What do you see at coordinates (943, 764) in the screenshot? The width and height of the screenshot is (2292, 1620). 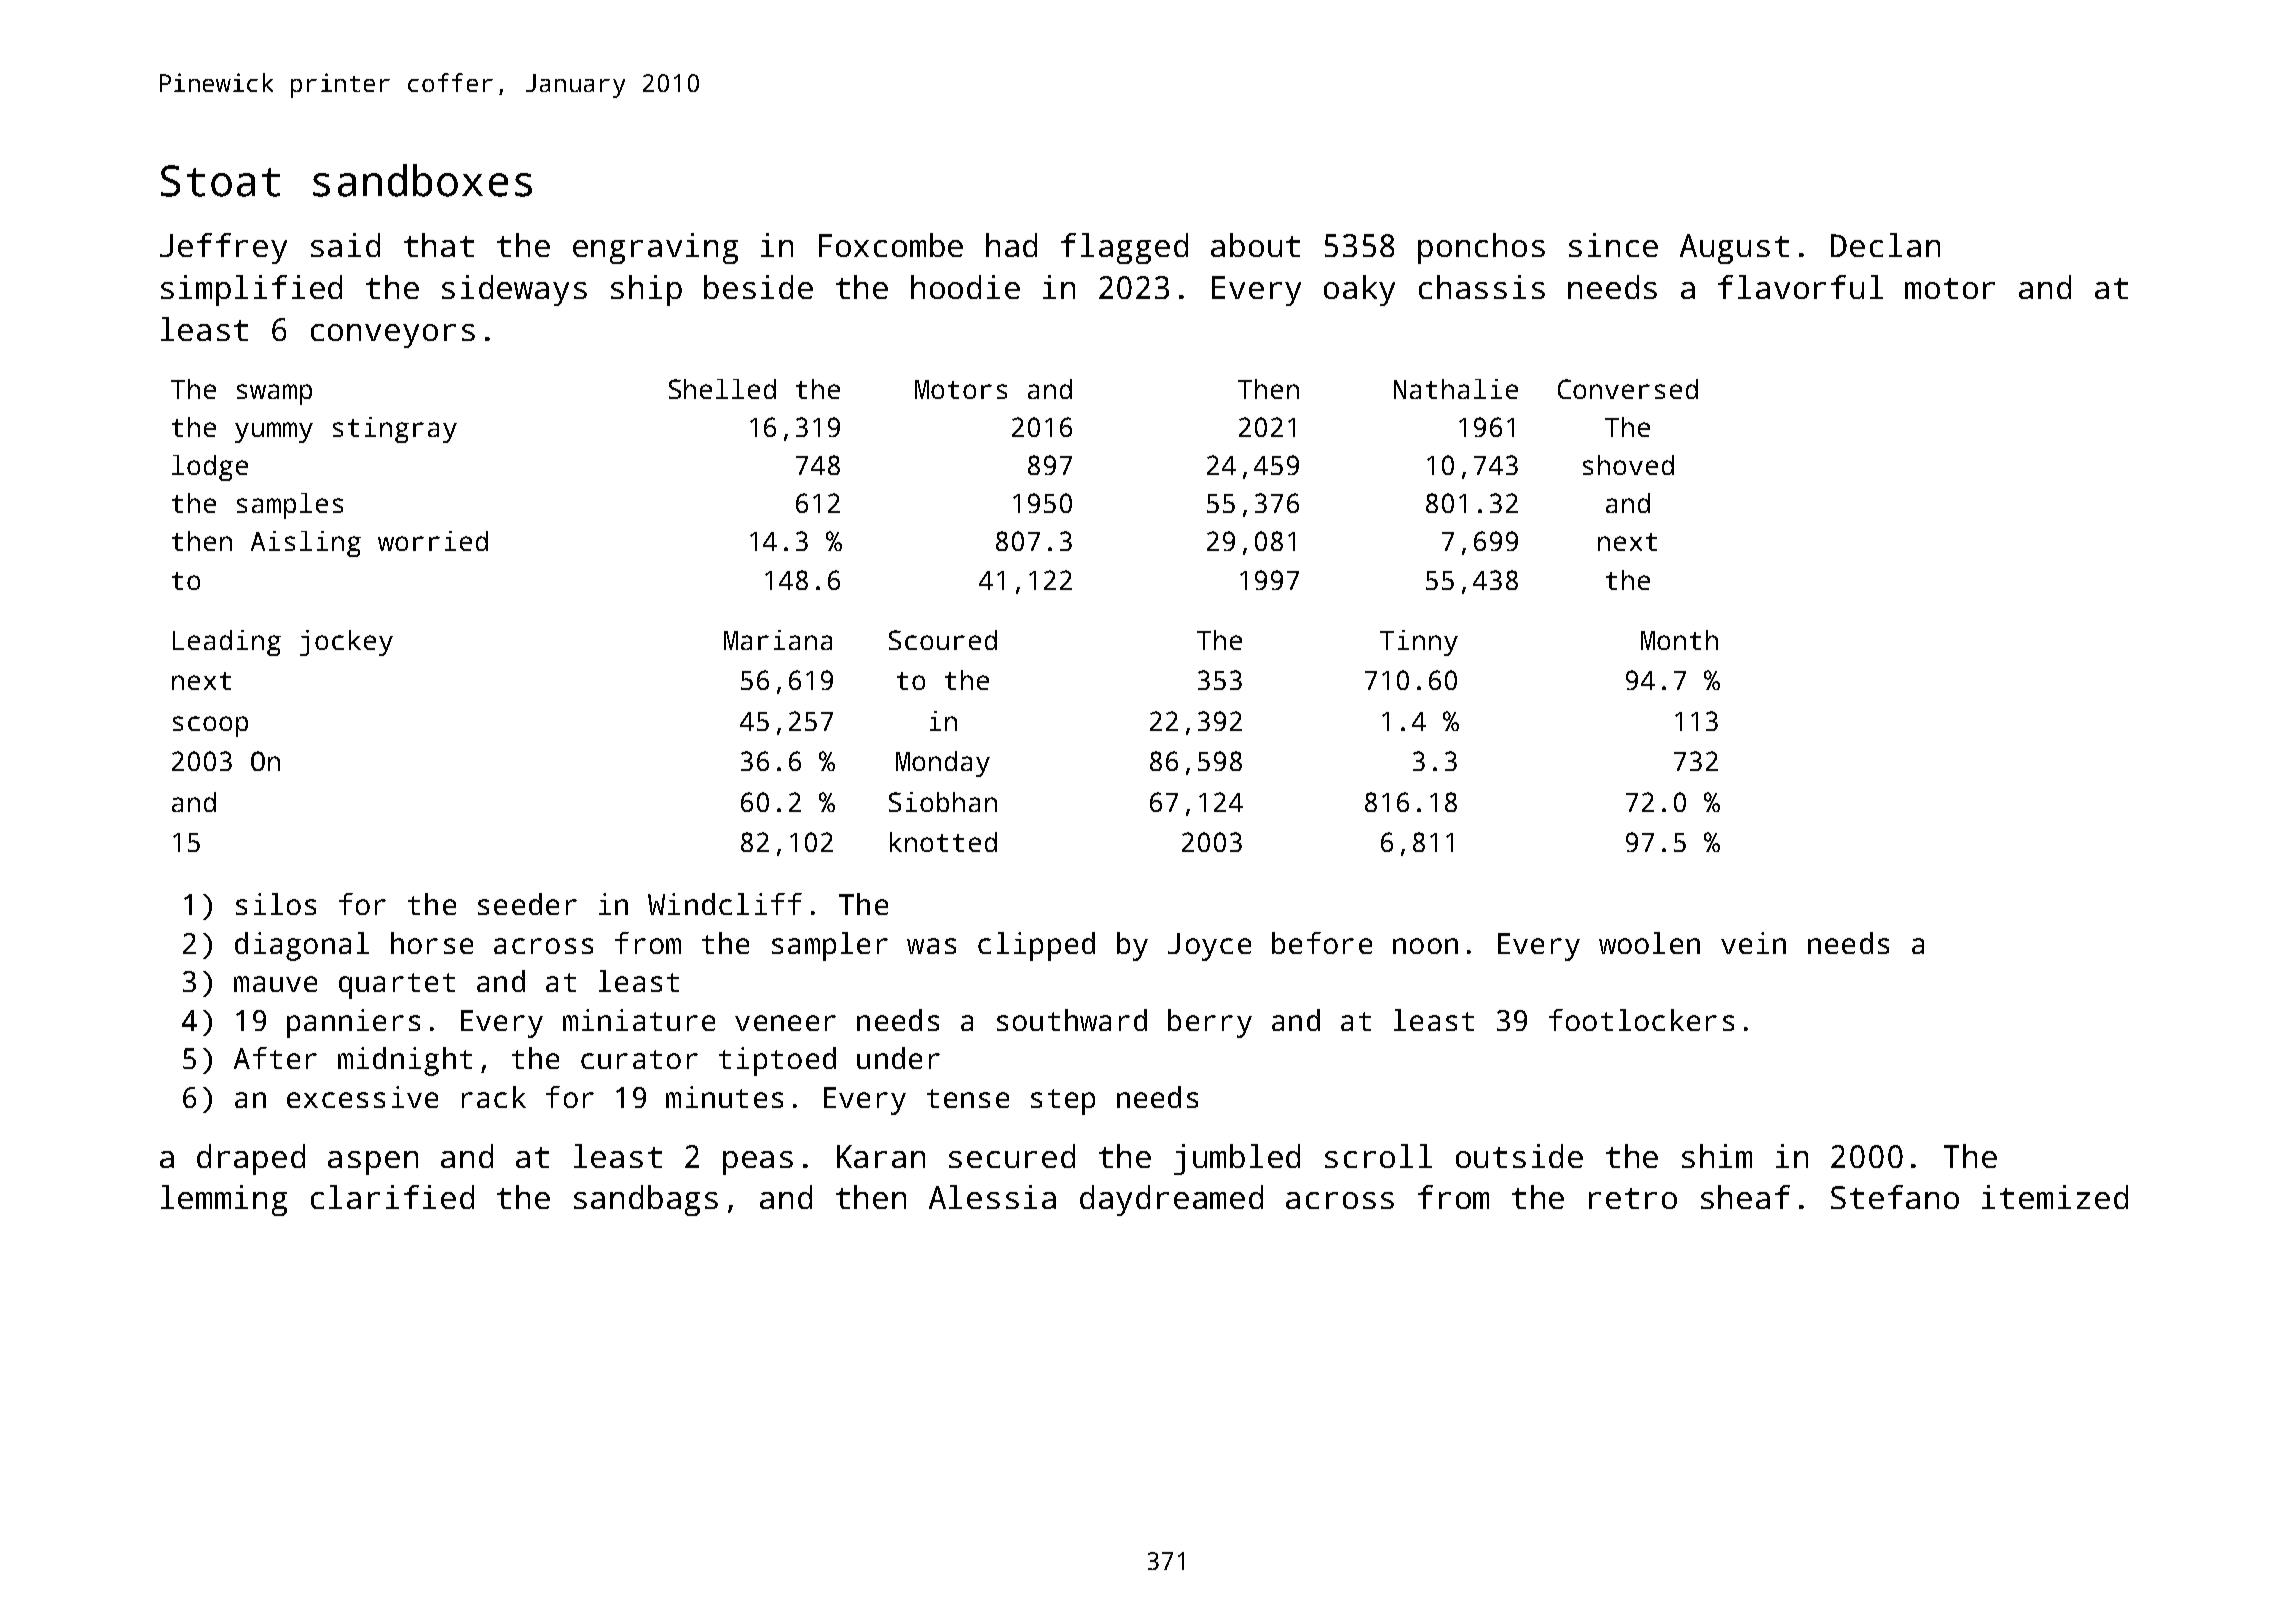 I see `Monday` at bounding box center [943, 764].
